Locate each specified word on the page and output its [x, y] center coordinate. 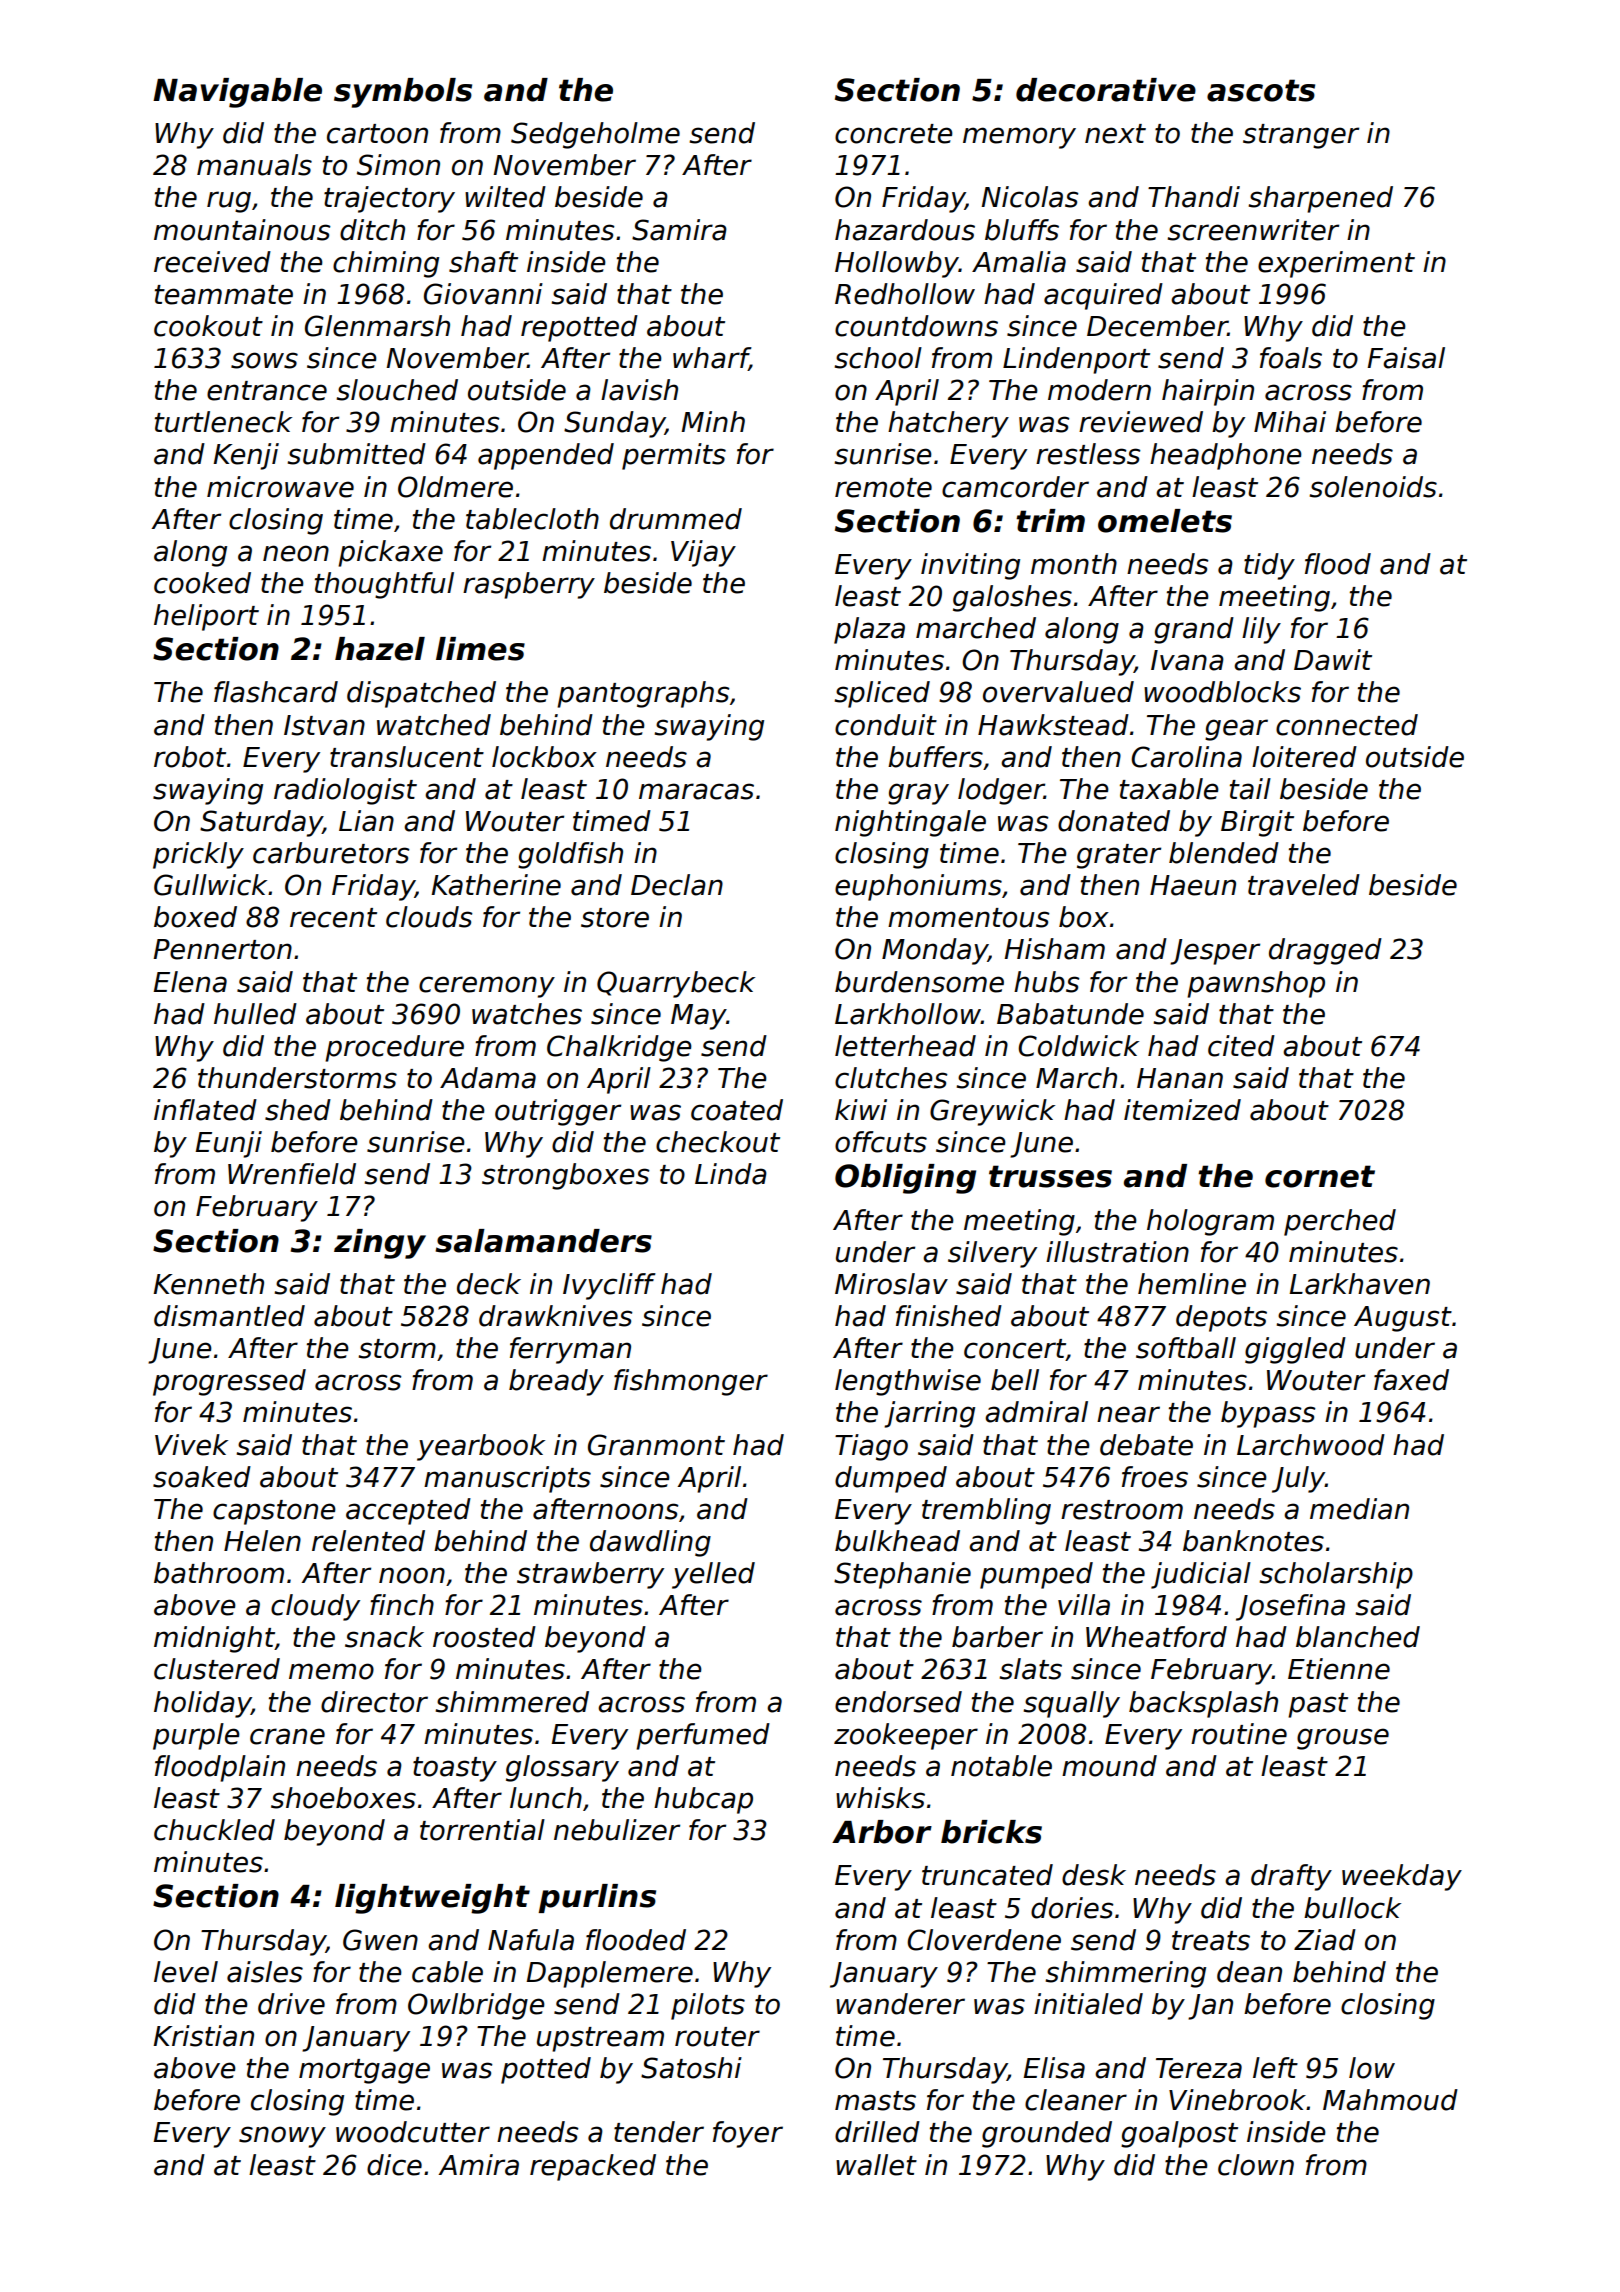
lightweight [432, 1899]
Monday [935, 951]
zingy [380, 1244]
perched [1340, 1222]
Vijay [703, 553]
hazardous [905, 230]
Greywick [992, 1112]
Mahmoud [1390, 2100]
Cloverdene [984, 1940]
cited [1241, 1046]
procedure [394, 1048]
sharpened [1321, 199]
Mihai [1290, 422]
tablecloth [532, 519]
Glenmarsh [377, 326]
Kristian [203, 2036]
